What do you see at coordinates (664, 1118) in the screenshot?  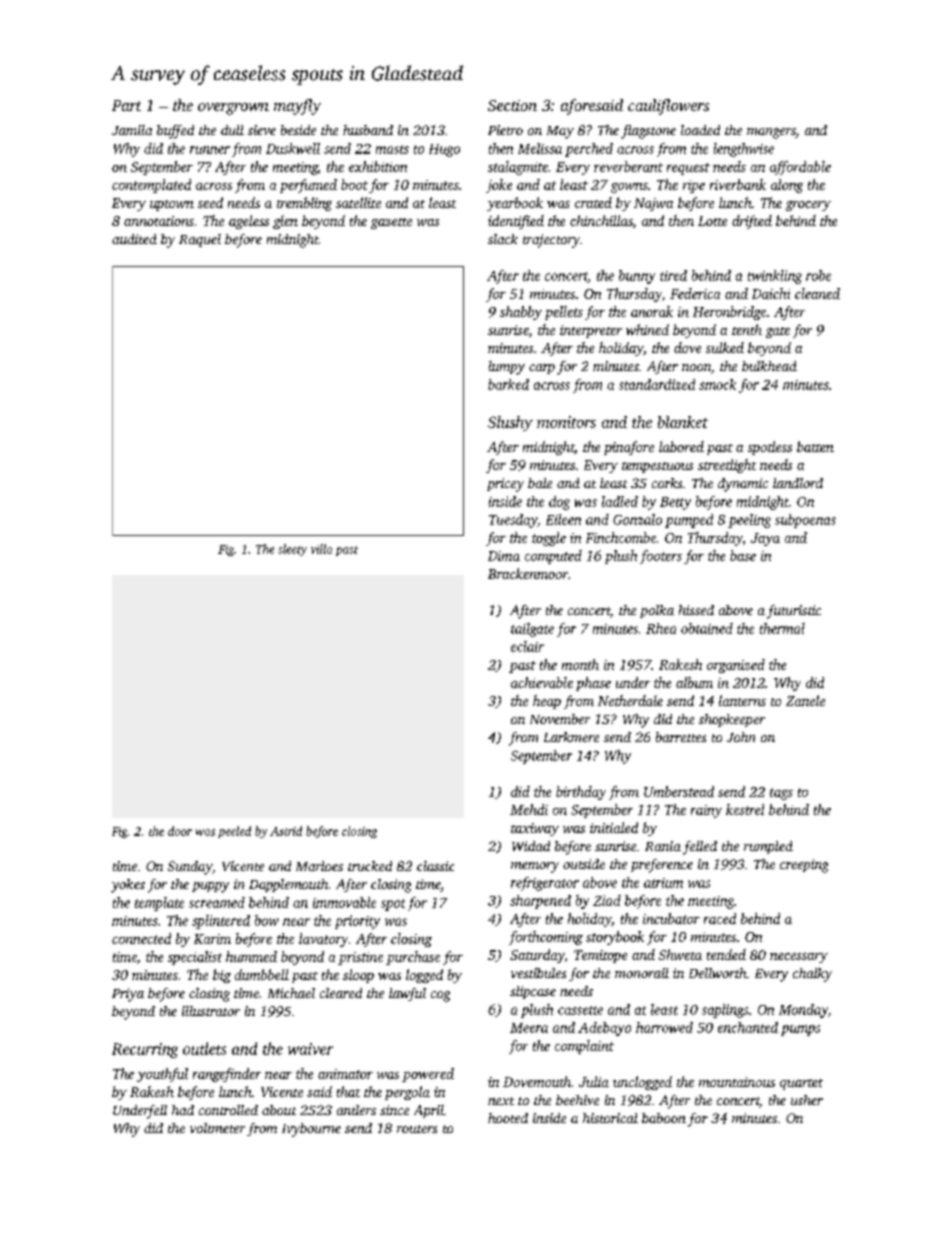 I see `baboon` at bounding box center [664, 1118].
